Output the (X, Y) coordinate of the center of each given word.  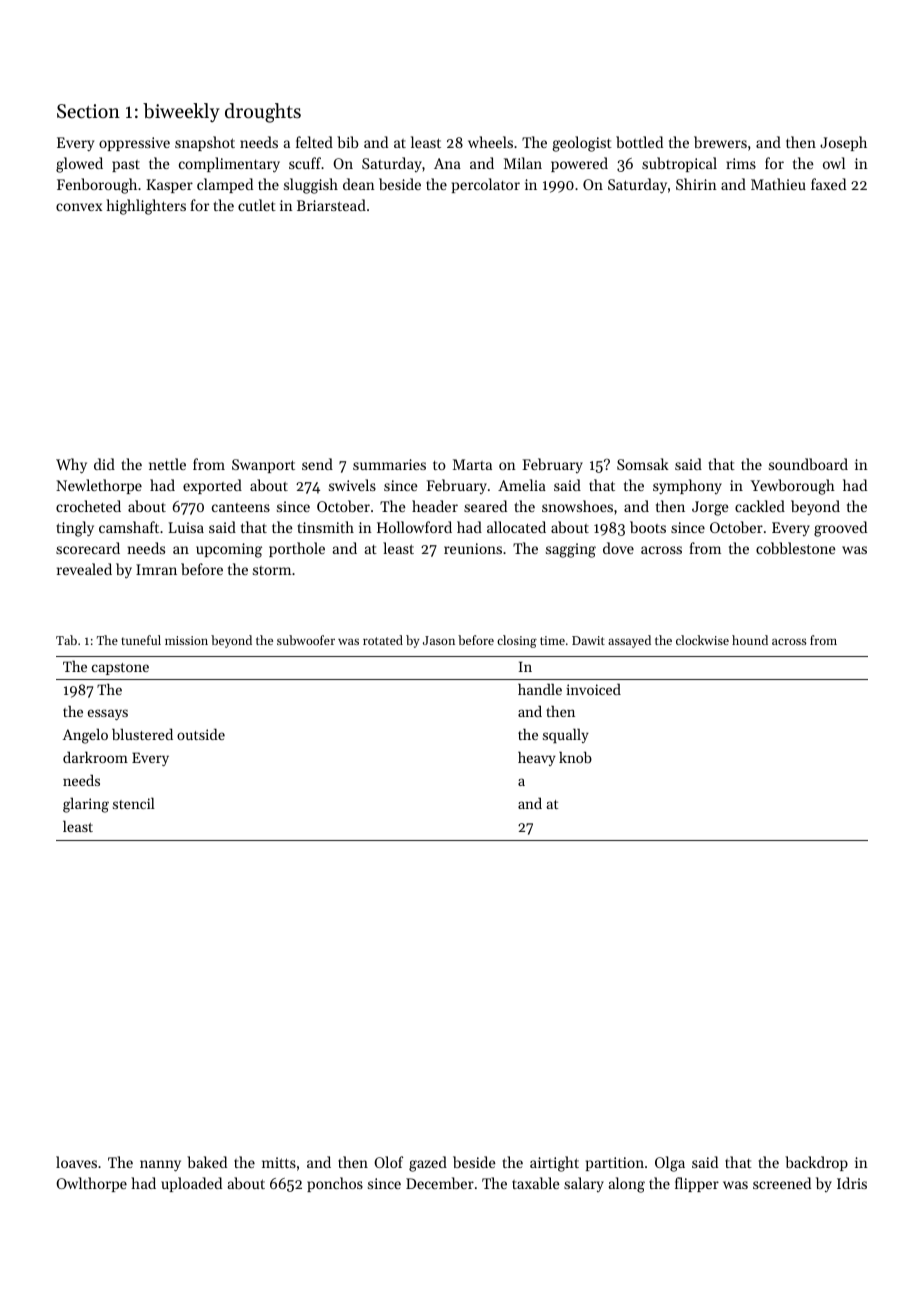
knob (575, 757)
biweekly (181, 112)
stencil (134, 803)
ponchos (335, 1184)
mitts (279, 1162)
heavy (537, 758)
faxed (828, 184)
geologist (582, 144)
